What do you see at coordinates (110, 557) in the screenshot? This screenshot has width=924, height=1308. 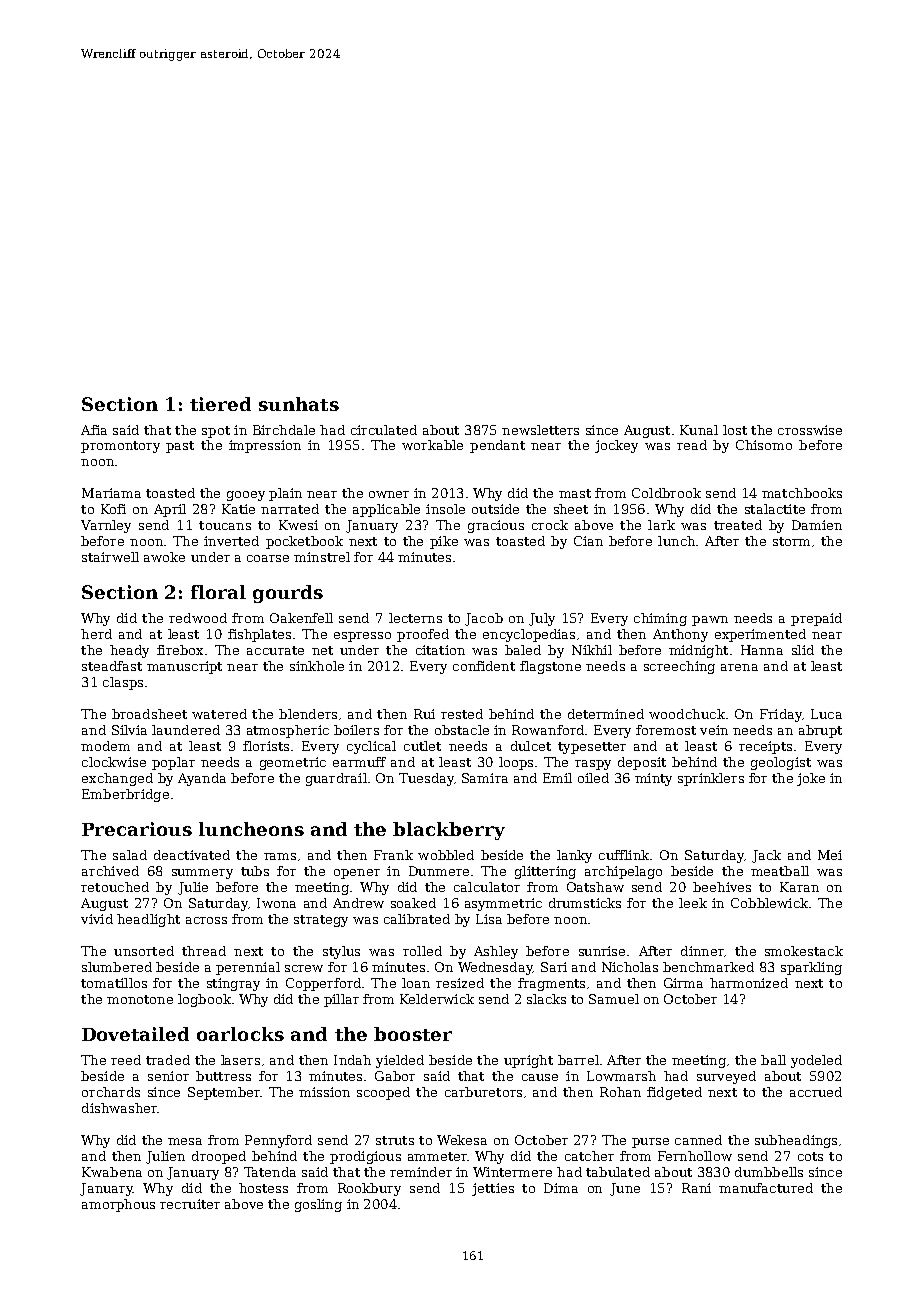 I see `stairwell` at bounding box center [110, 557].
